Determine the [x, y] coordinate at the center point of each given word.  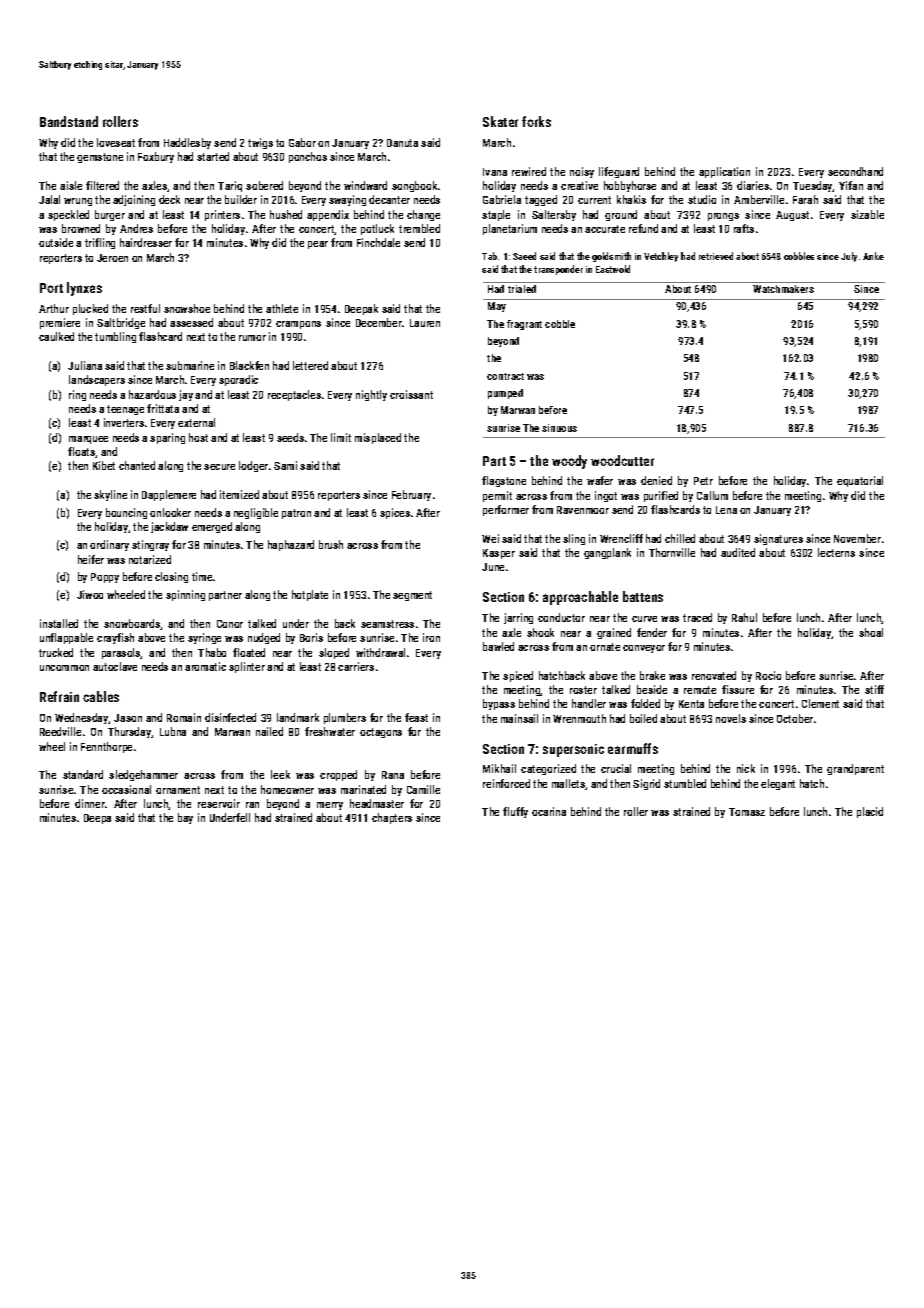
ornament [178, 790]
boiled [643, 718]
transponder [558, 270]
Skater [500, 121]
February [411, 495]
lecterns [836, 552]
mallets [568, 783]
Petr [703, 481]
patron [296, 514]
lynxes [84, 289]
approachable [580, 598]
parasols [121, 653]
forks [536, 121]
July [849, 257]
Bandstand [69, 121]
